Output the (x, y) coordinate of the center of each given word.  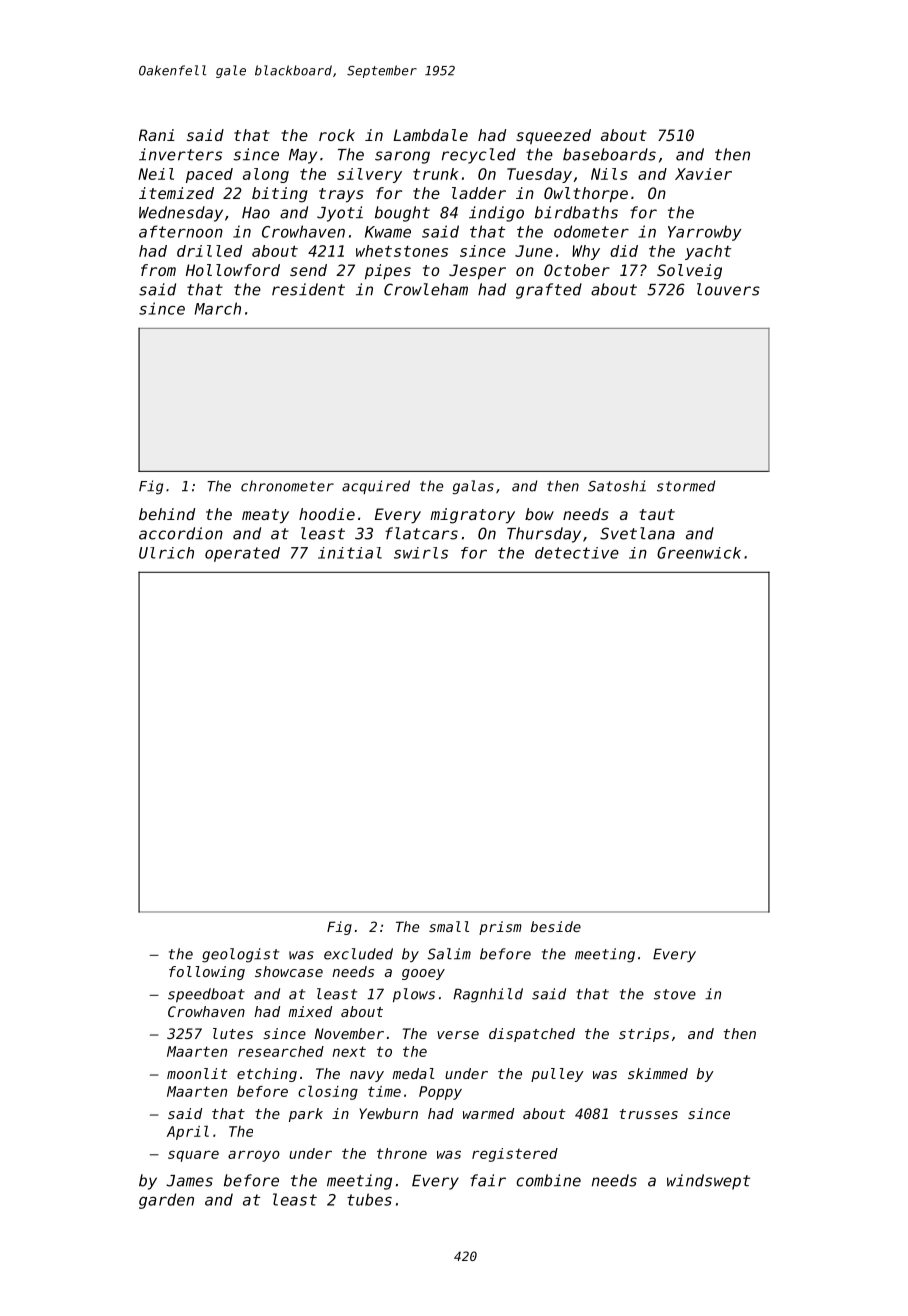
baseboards (609, 154)
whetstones (402, 251)
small (449, 926)
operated (242, 554)
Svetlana (637, 533)
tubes (369, 1199)
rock (337, 135)
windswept (708, 1182)
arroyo (254, 1156)
